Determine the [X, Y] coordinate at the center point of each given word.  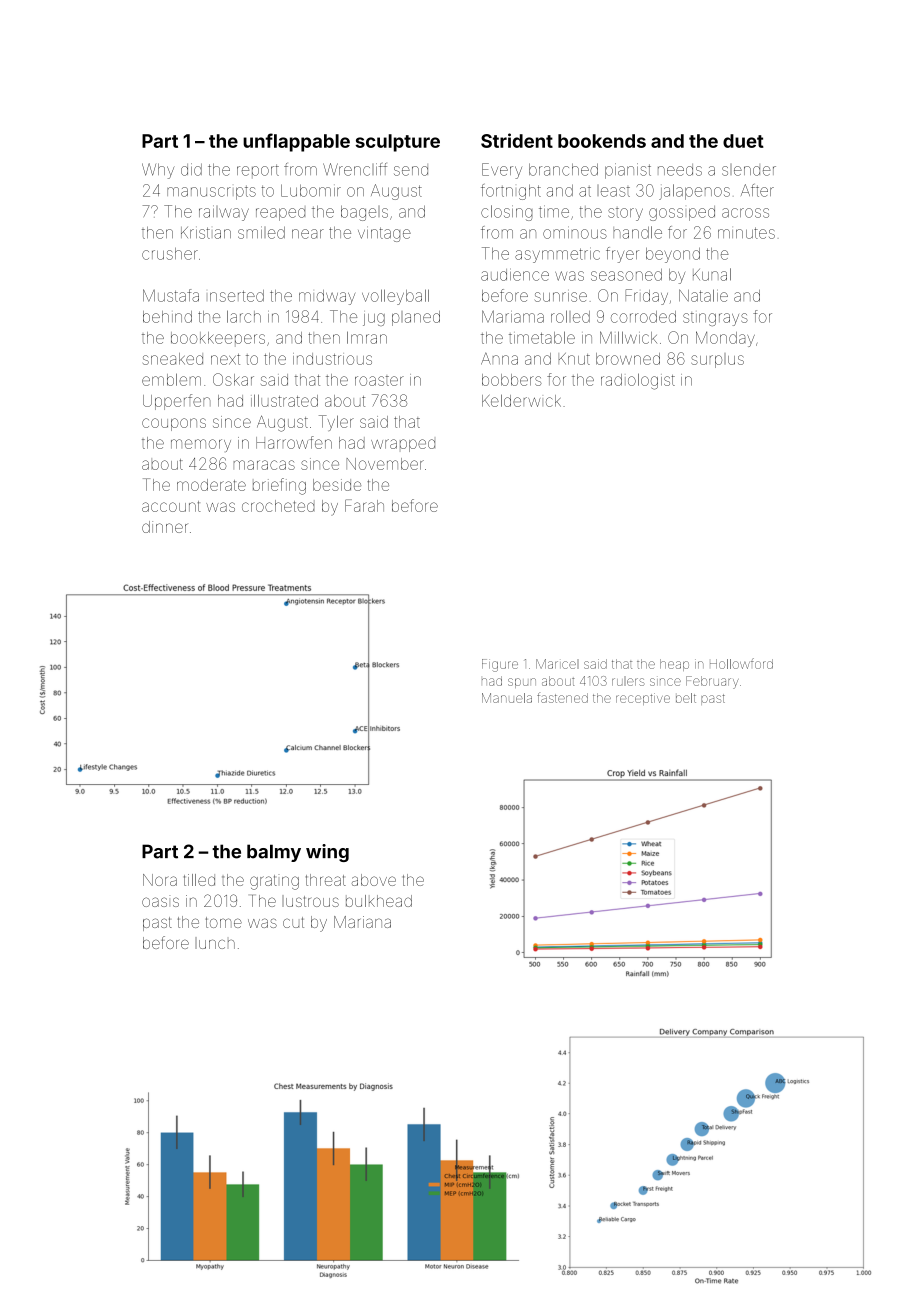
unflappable [296, 142]
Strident [517, 140]
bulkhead [379, 901]
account [171, 506]
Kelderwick [521, 400]
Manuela [507, 698]
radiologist [638, 381]
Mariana [362, 922]
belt [686, 698]
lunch [215, 943]
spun [522, 683]
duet [743, 141]
